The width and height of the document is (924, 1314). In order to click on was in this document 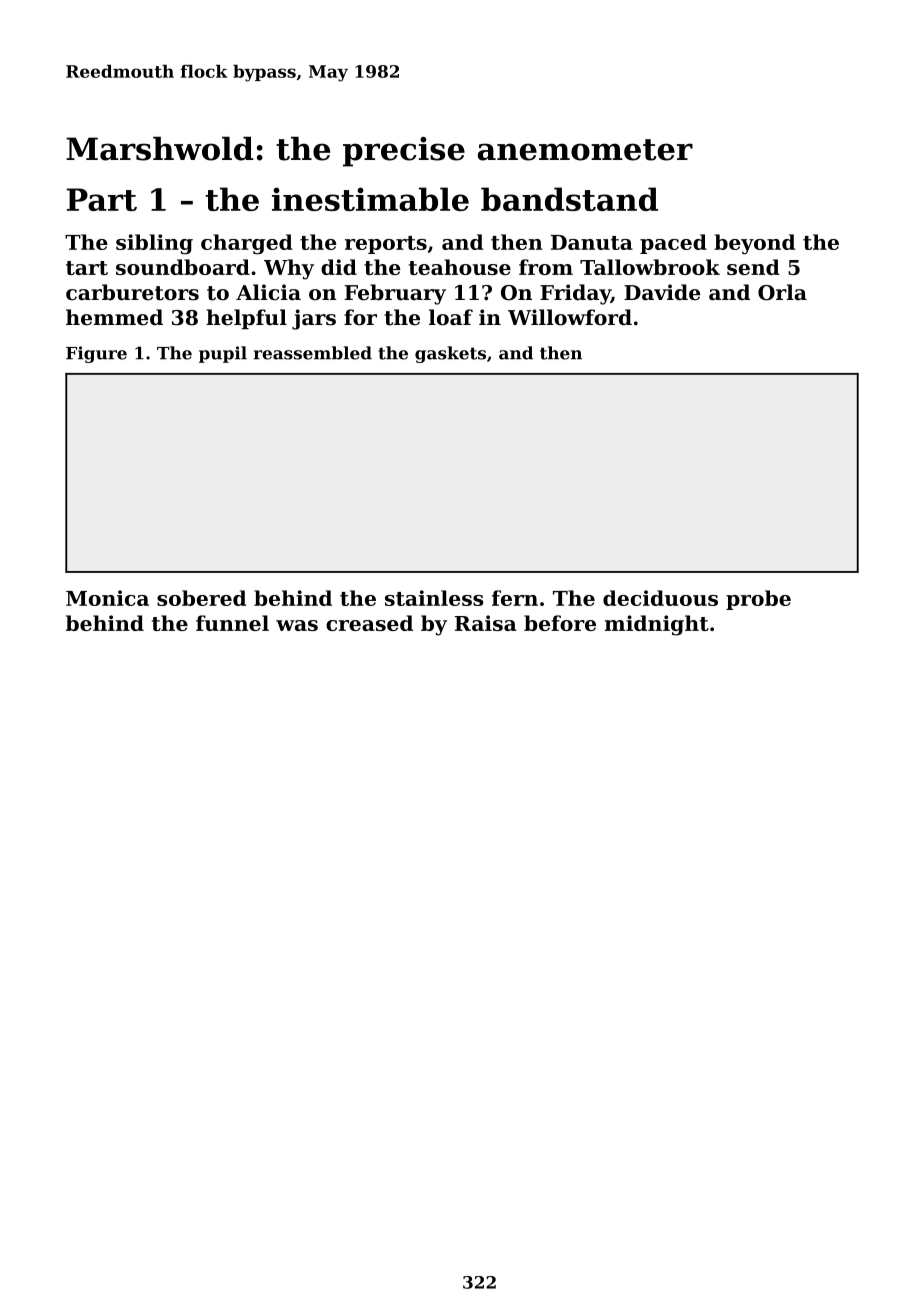, I will do `click(297, 625)`.
